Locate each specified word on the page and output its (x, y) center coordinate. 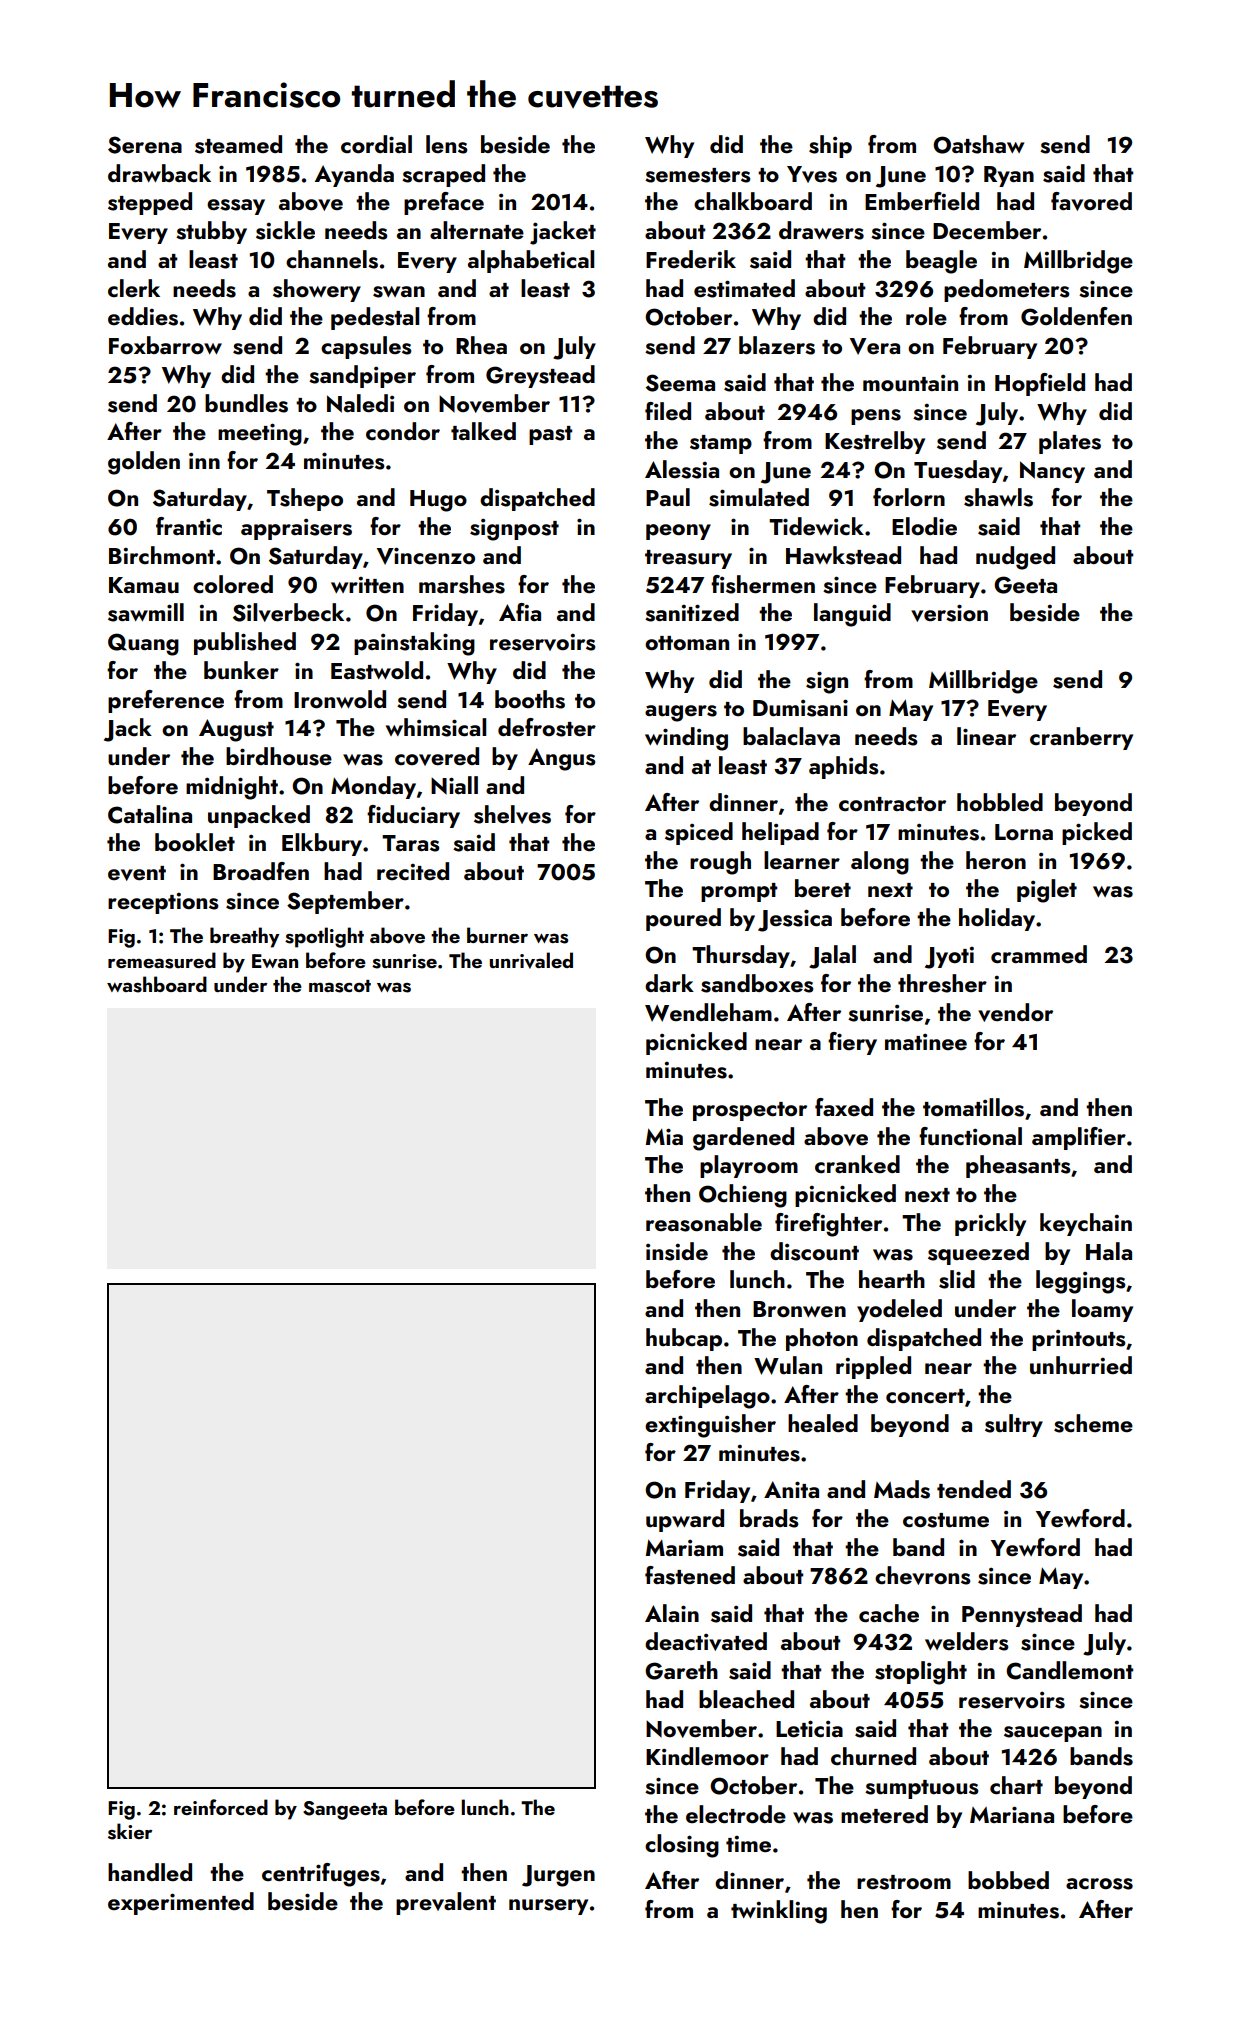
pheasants (1018, 1166)
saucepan (1053, 1734)
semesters (697, 175)
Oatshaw (978, 144)
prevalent (446, 1903)
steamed (238, 144)
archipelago (707, 1397)
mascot (340, 986)
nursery (548, 1907)
